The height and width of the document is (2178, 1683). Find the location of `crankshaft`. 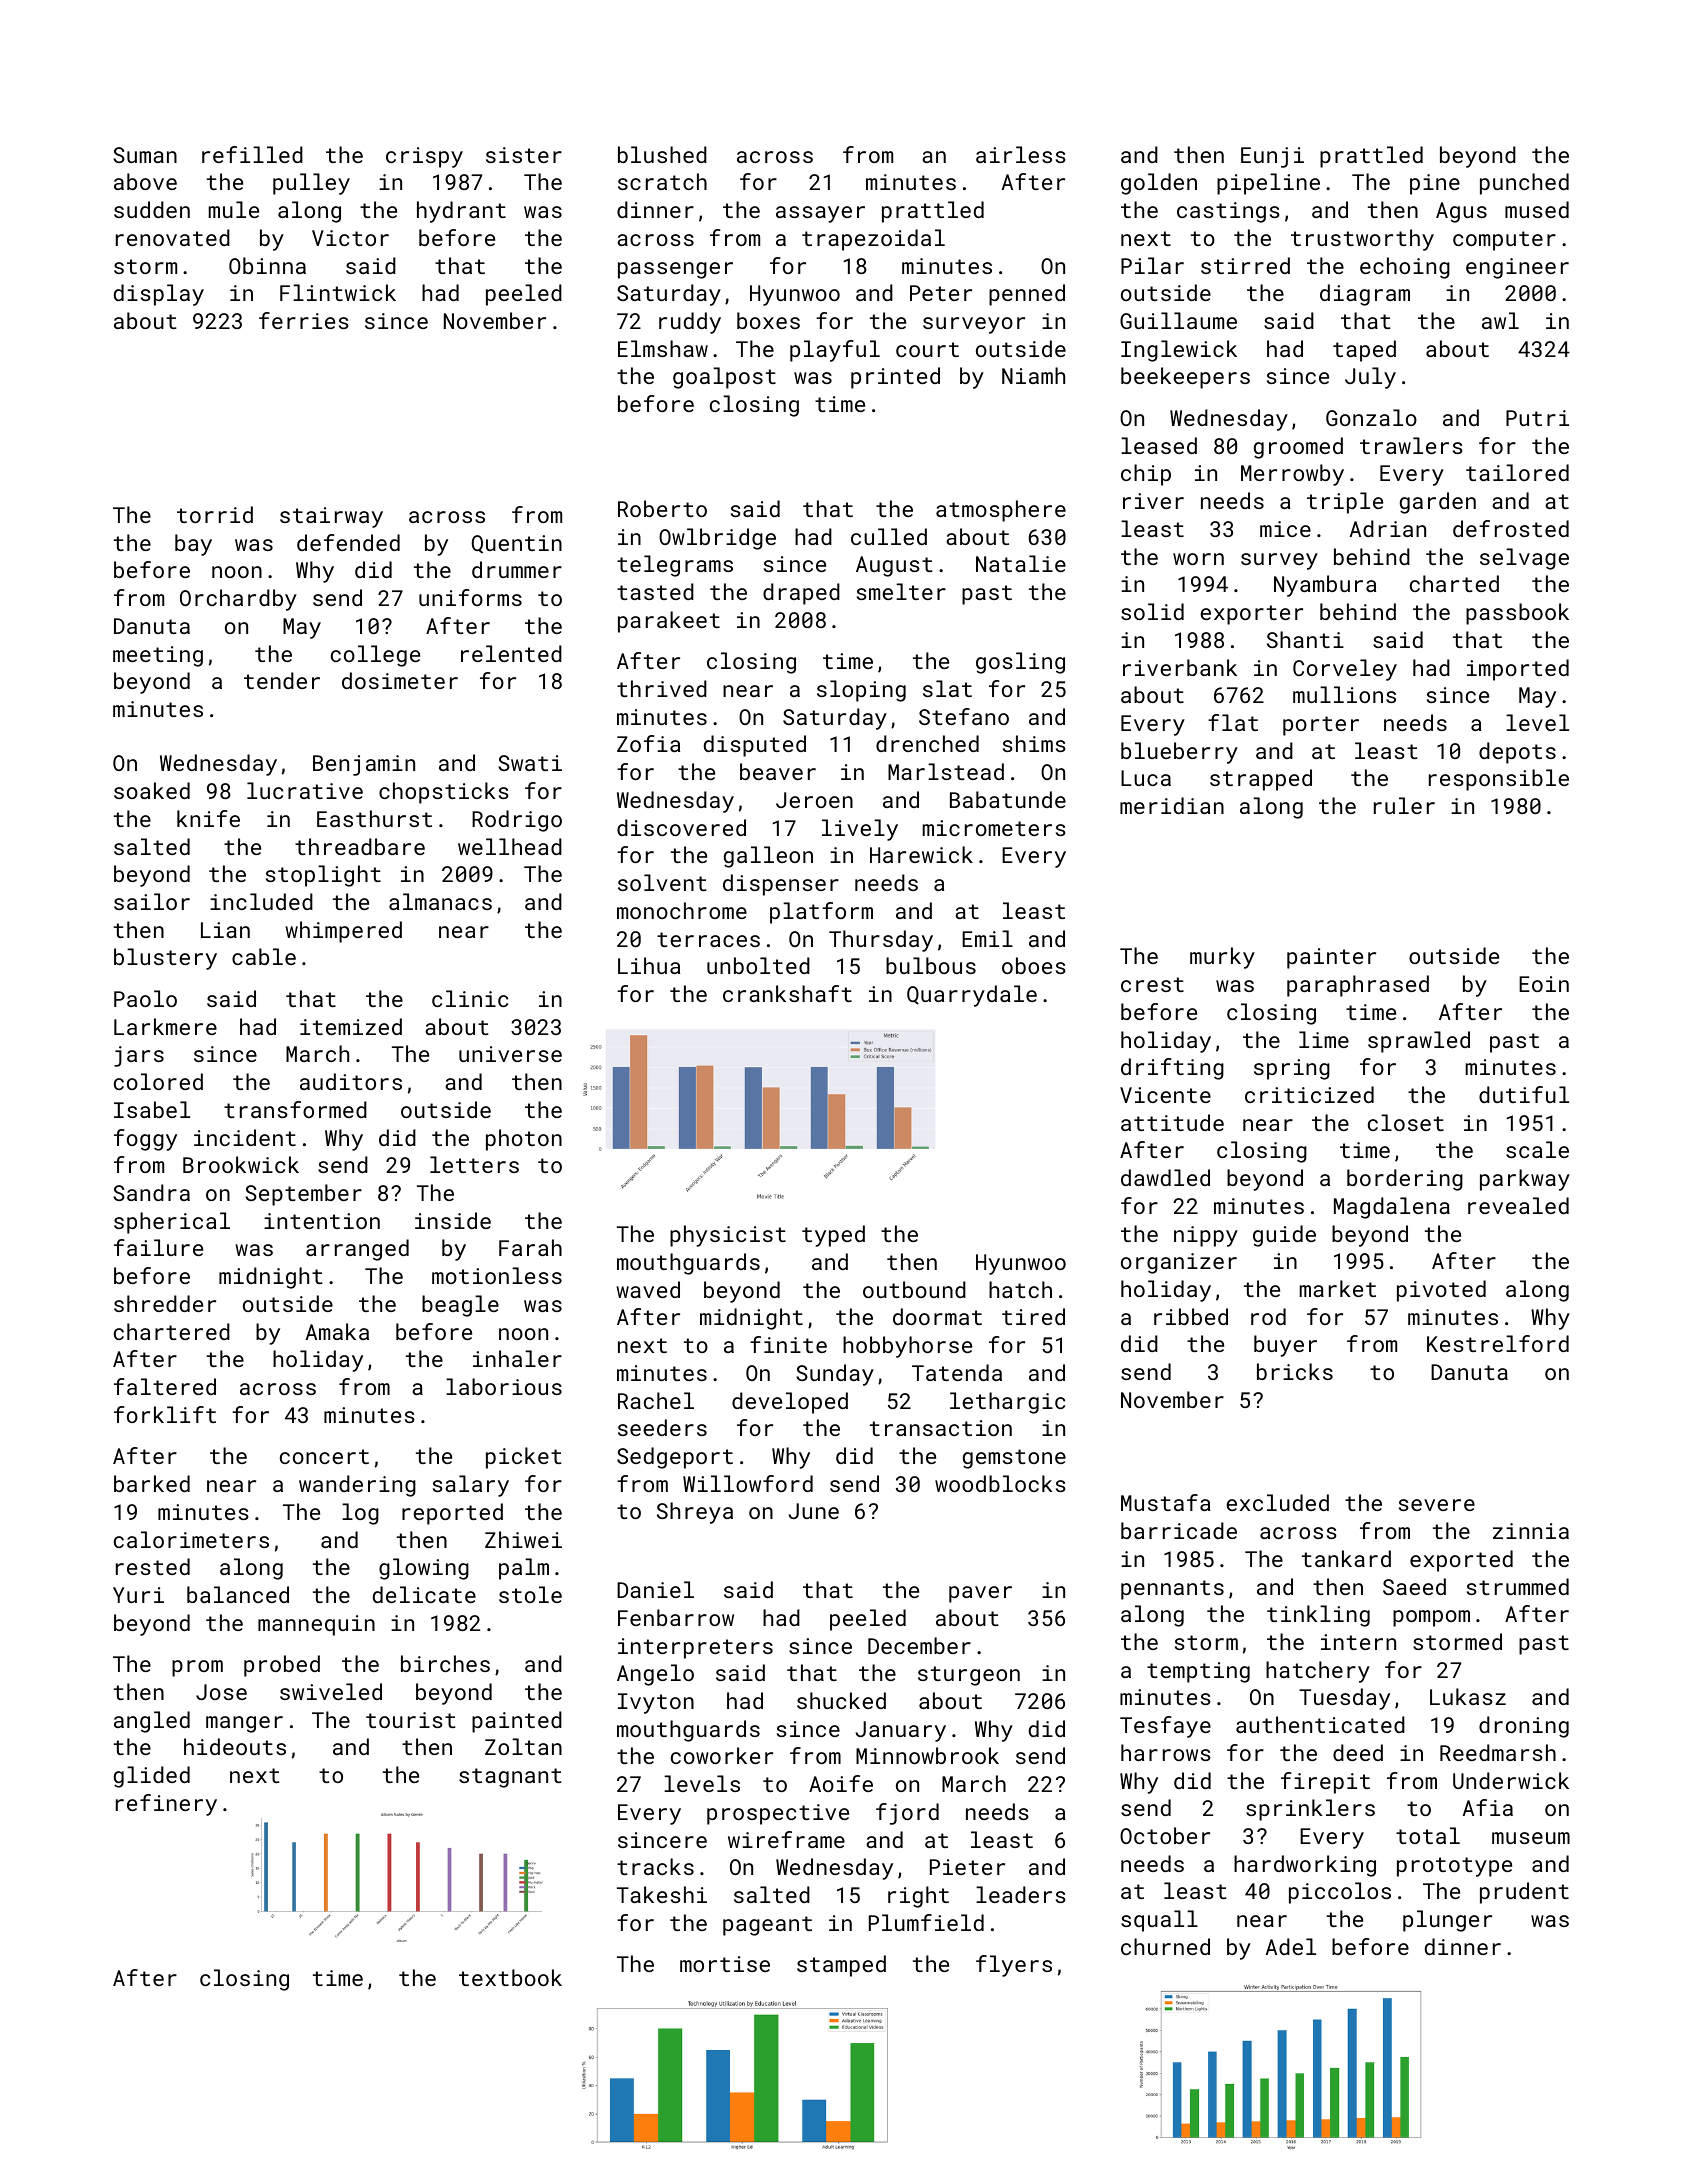

crankshaft is located at coordinates (787, 993).
